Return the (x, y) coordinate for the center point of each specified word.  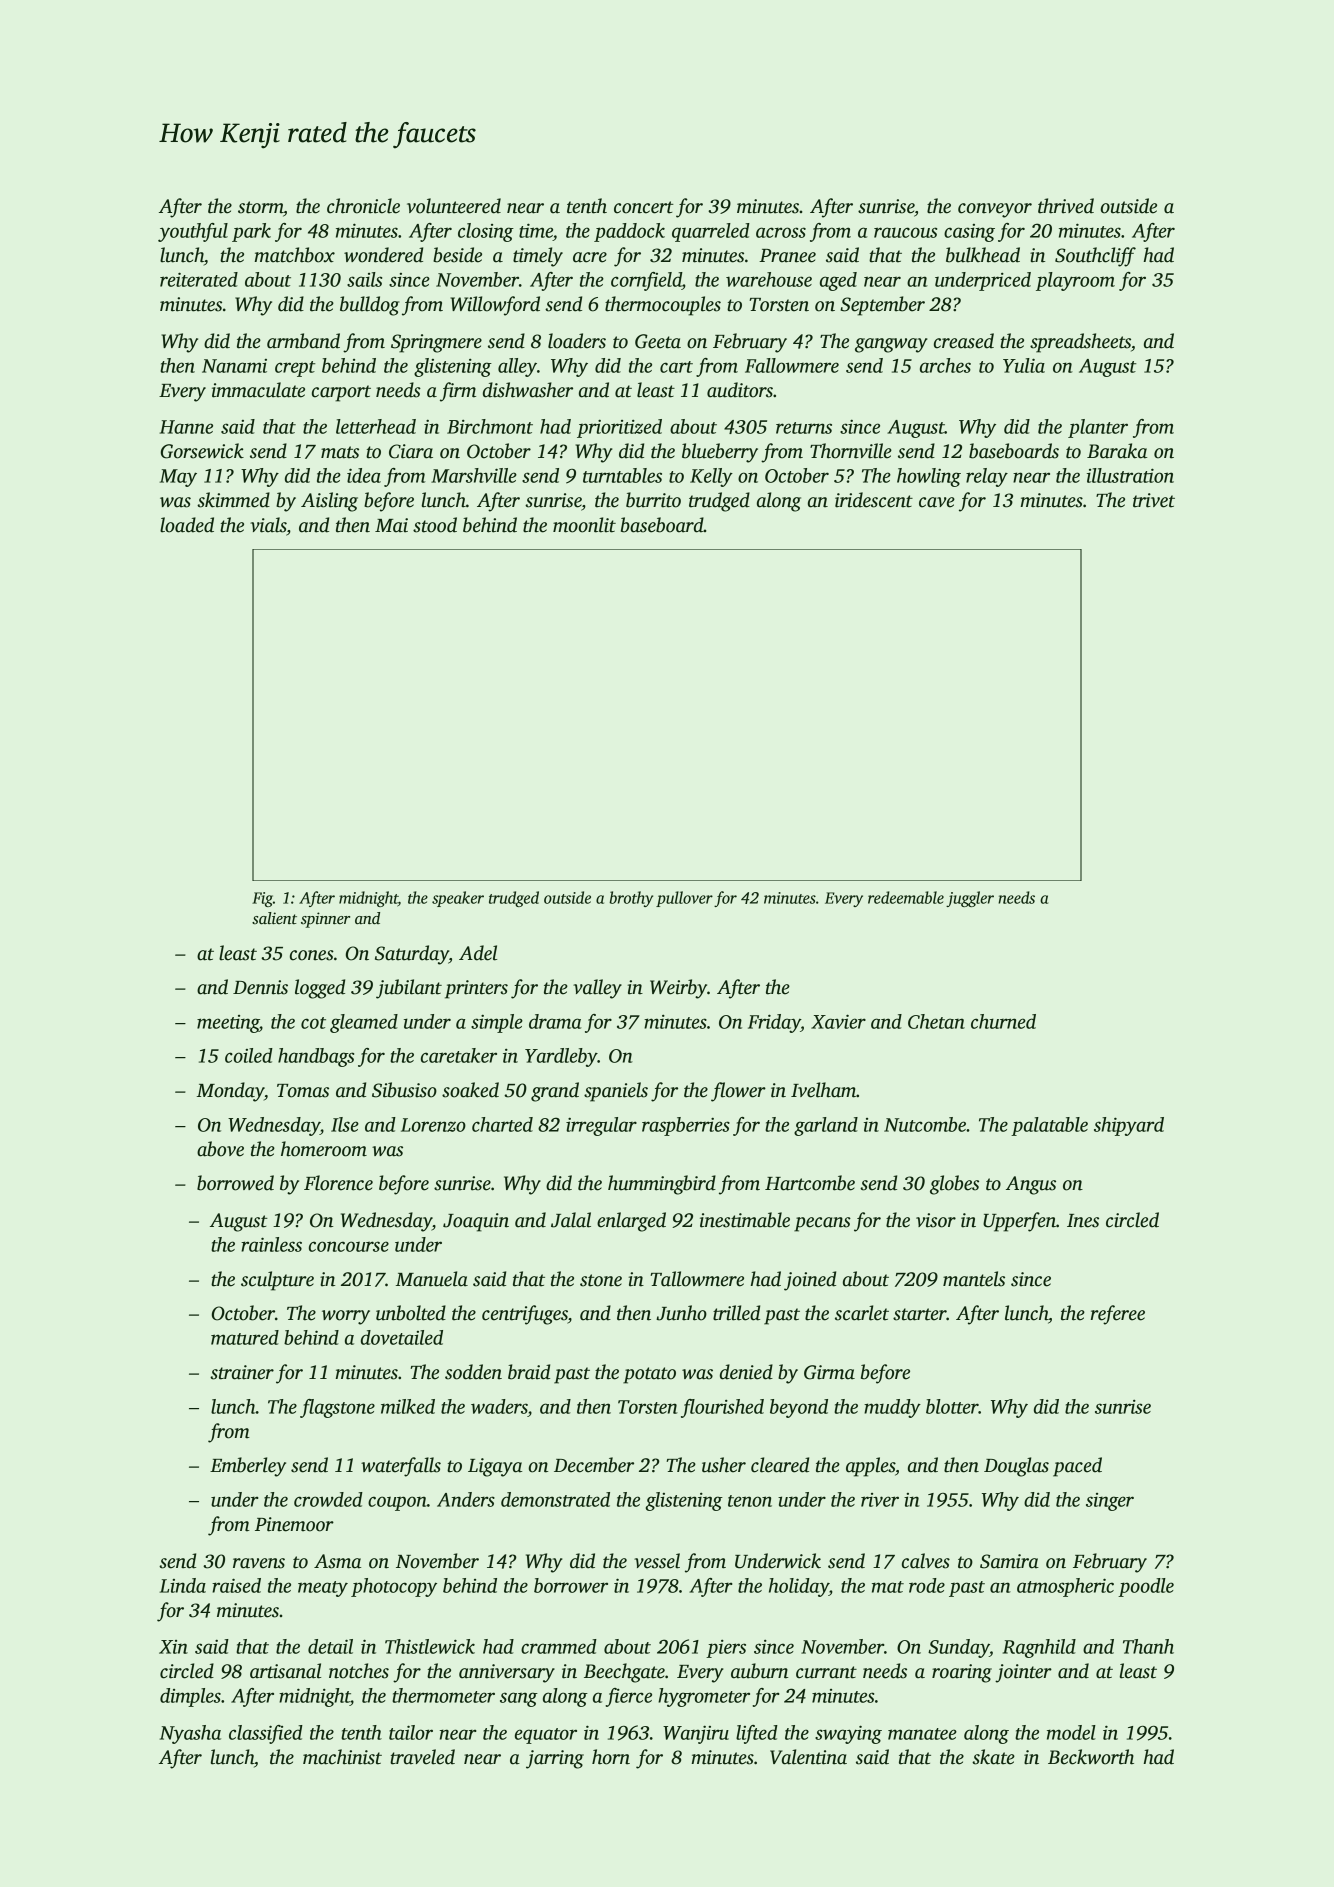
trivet (1154, 500)
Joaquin (476, 1222)
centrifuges (525, 1315)
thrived (1066, 206)
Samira (1009, 1561)
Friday (774, 1023)
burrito (653, 500)
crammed (559, 1646)
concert (644, 207)
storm (260, 207)
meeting (228, 1024)
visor (936, 1220)
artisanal (285, 1671)
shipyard (1129, 1126)
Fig (262, 899)
